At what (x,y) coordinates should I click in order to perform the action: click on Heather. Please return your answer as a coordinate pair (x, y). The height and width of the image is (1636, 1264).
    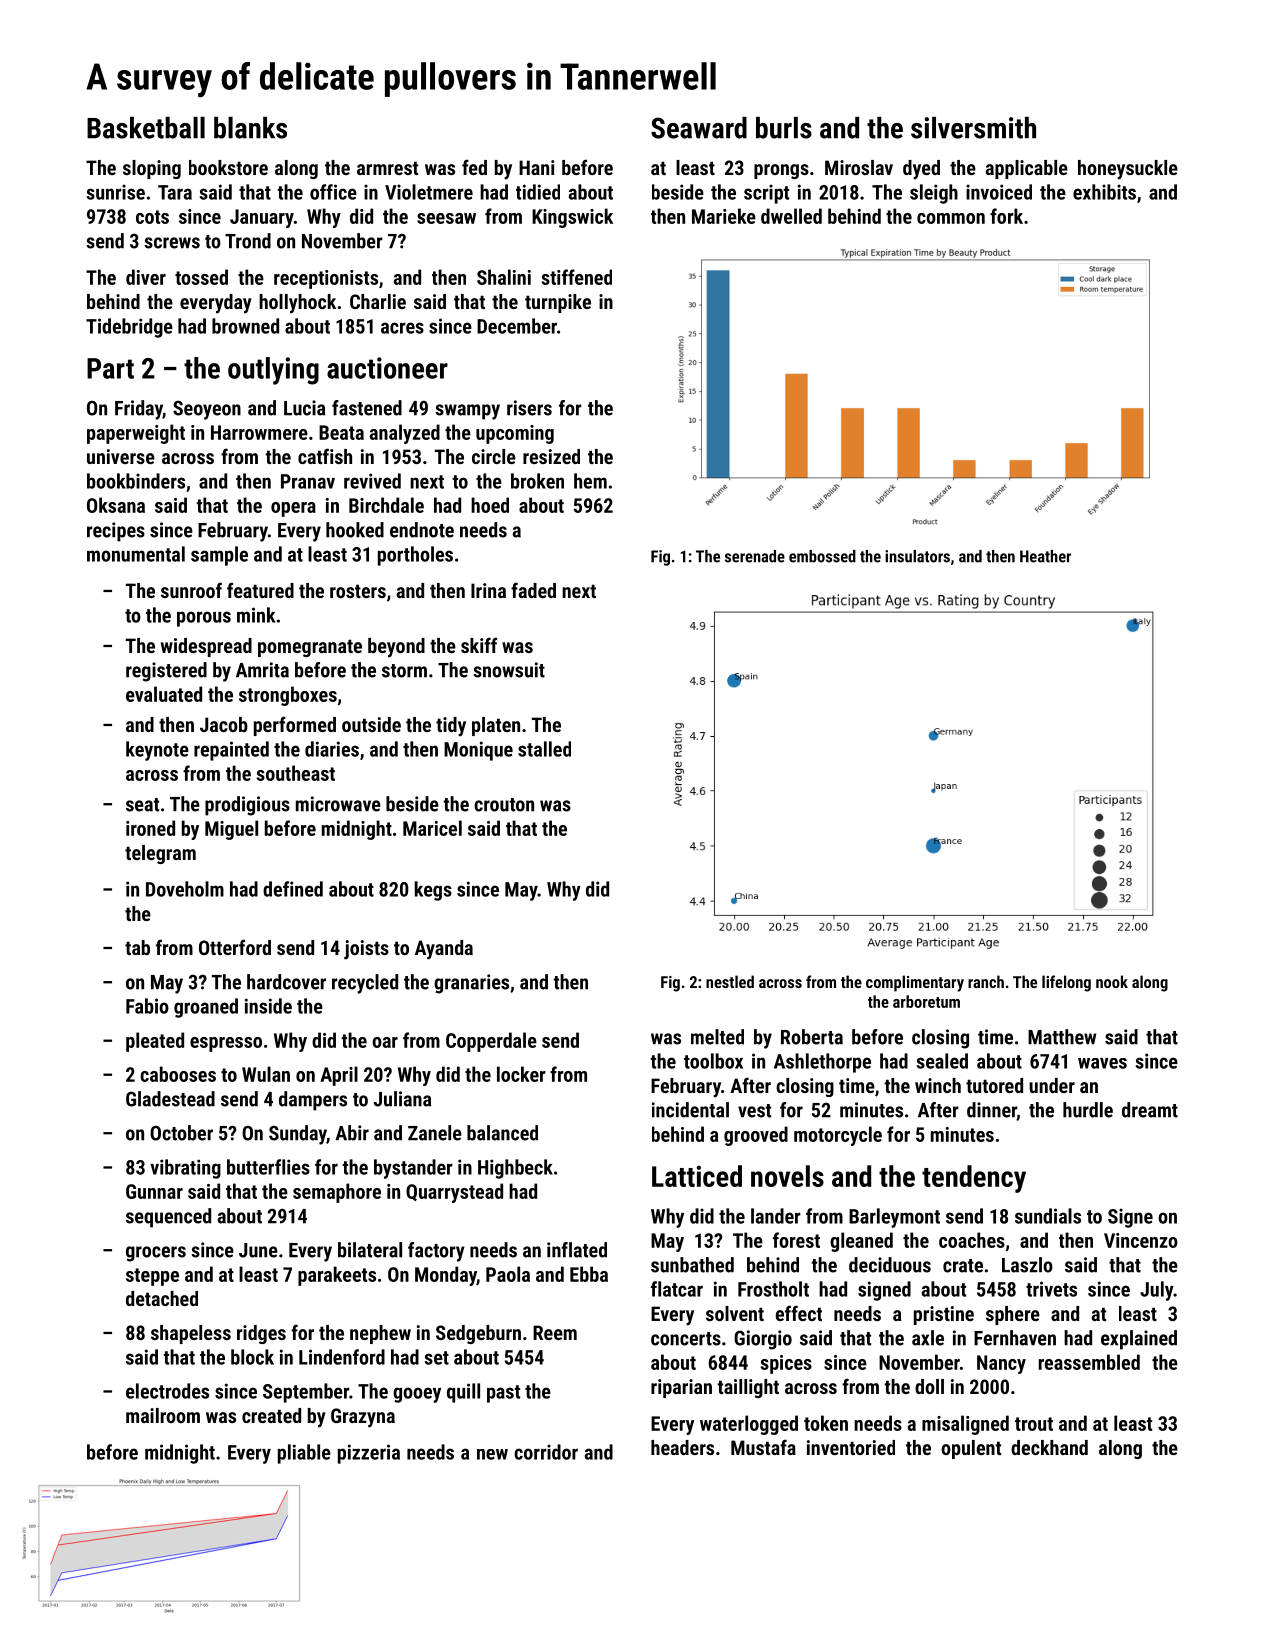
    Looking at the image, I should click on (1045, 556).
